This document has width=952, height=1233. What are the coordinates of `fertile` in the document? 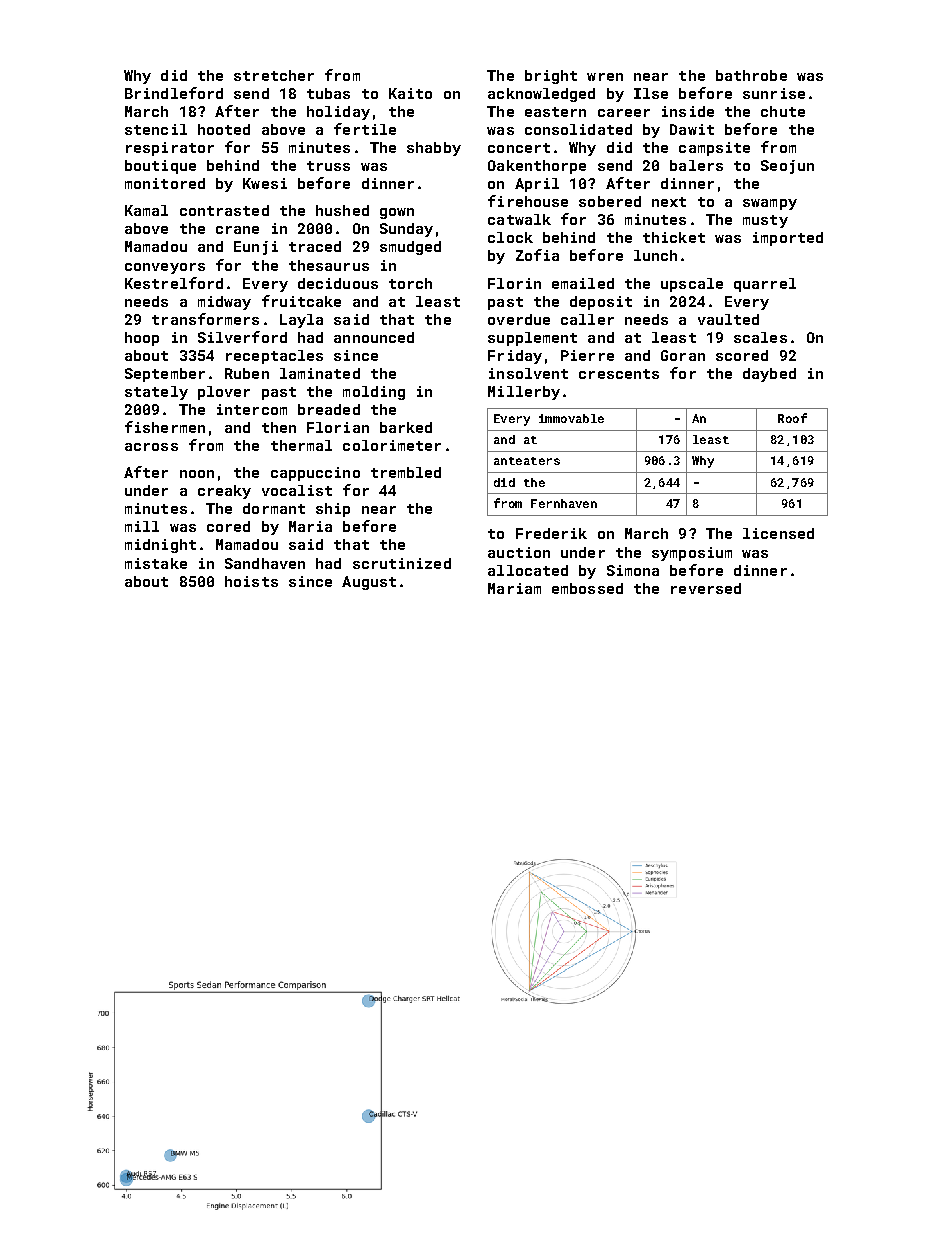 It's located at (365, 129).
